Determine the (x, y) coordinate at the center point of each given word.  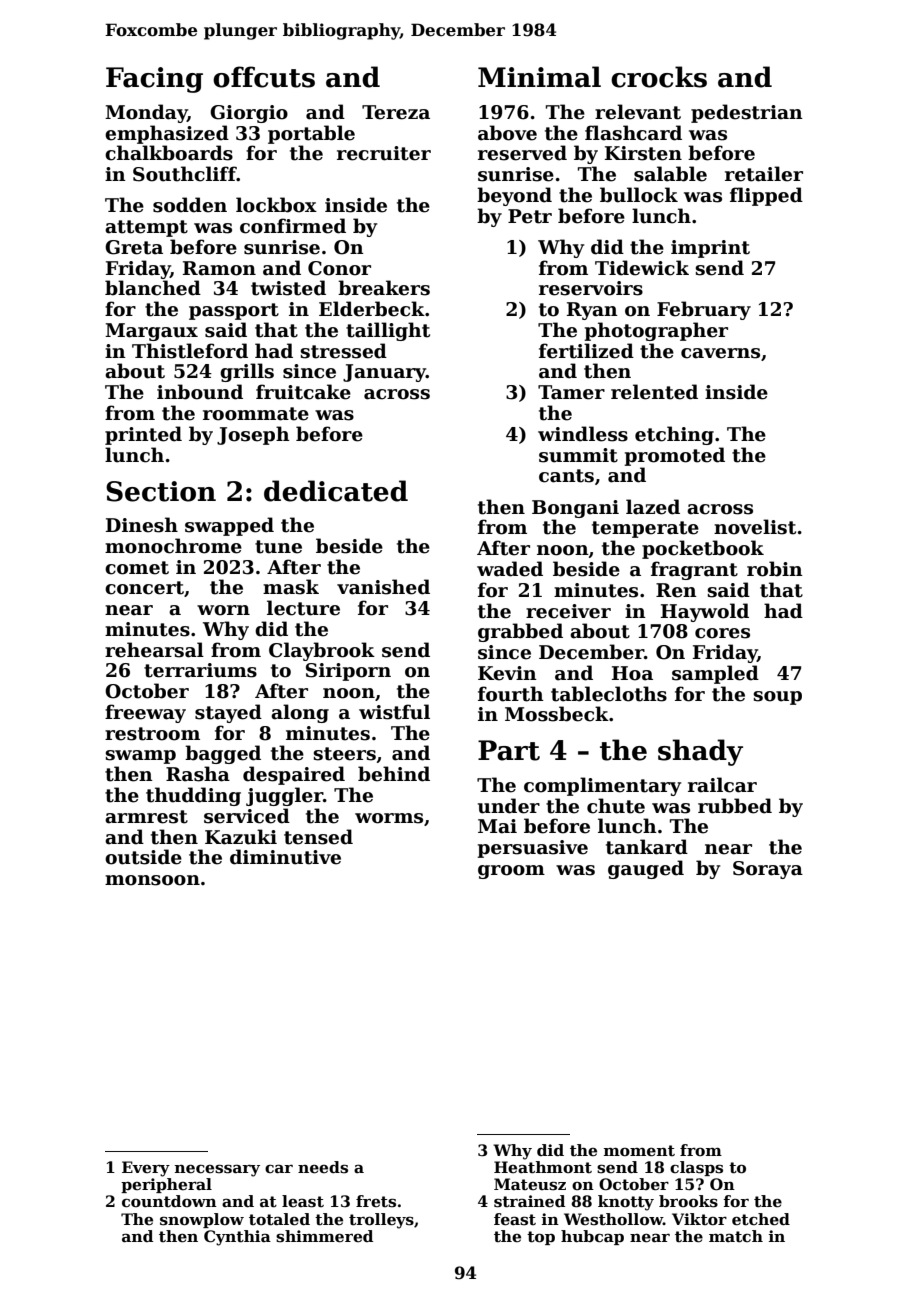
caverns (720, 353)
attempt (146, 228)
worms (389, 818)
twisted (288, 288)
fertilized (586, 351)
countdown (169, 1201)
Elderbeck (372, 309)
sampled (715, 674)
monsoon (152, 880)
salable (670, 174)
